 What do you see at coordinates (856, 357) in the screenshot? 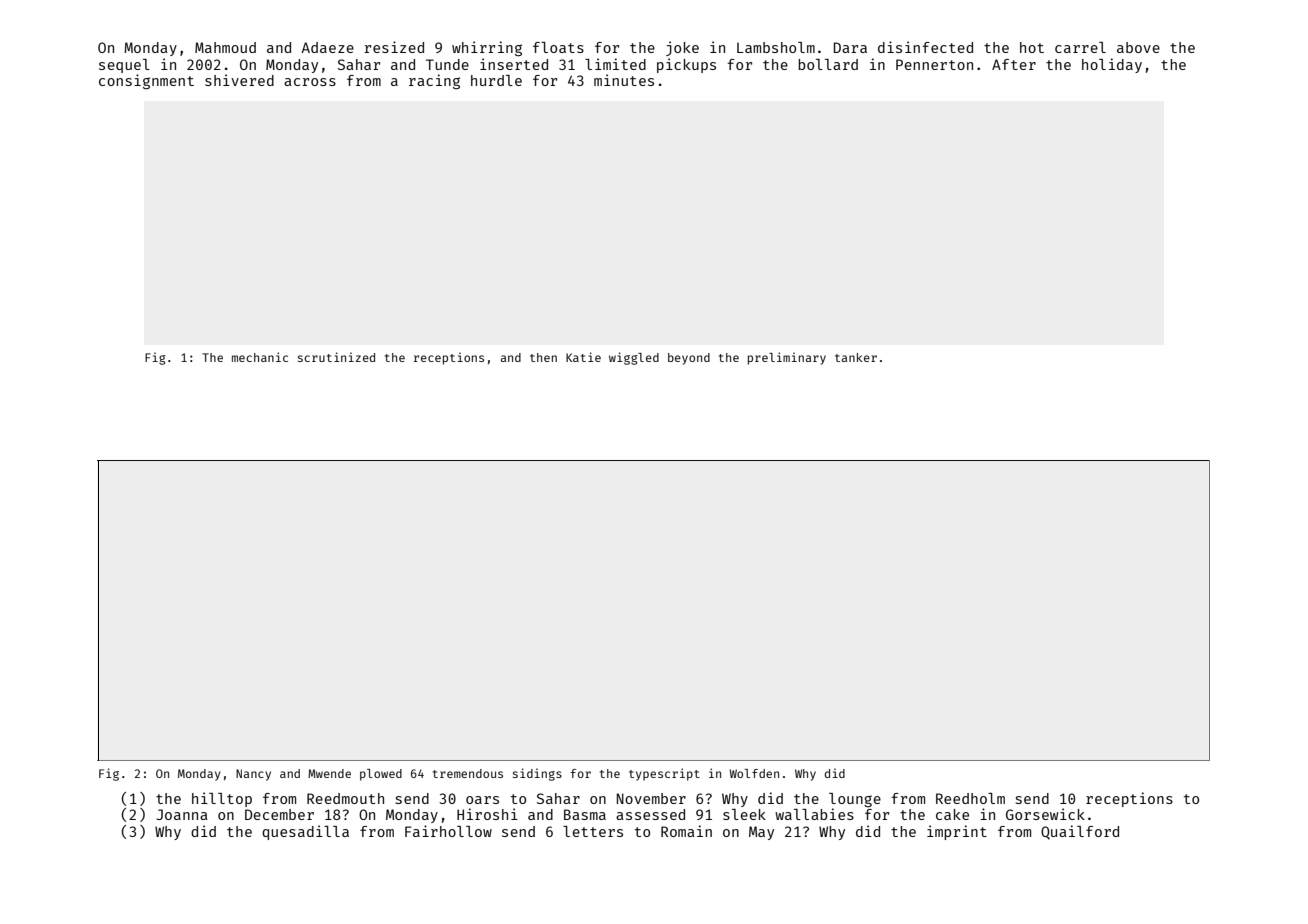
I see `tanker` at bounding box center [856, 357].
